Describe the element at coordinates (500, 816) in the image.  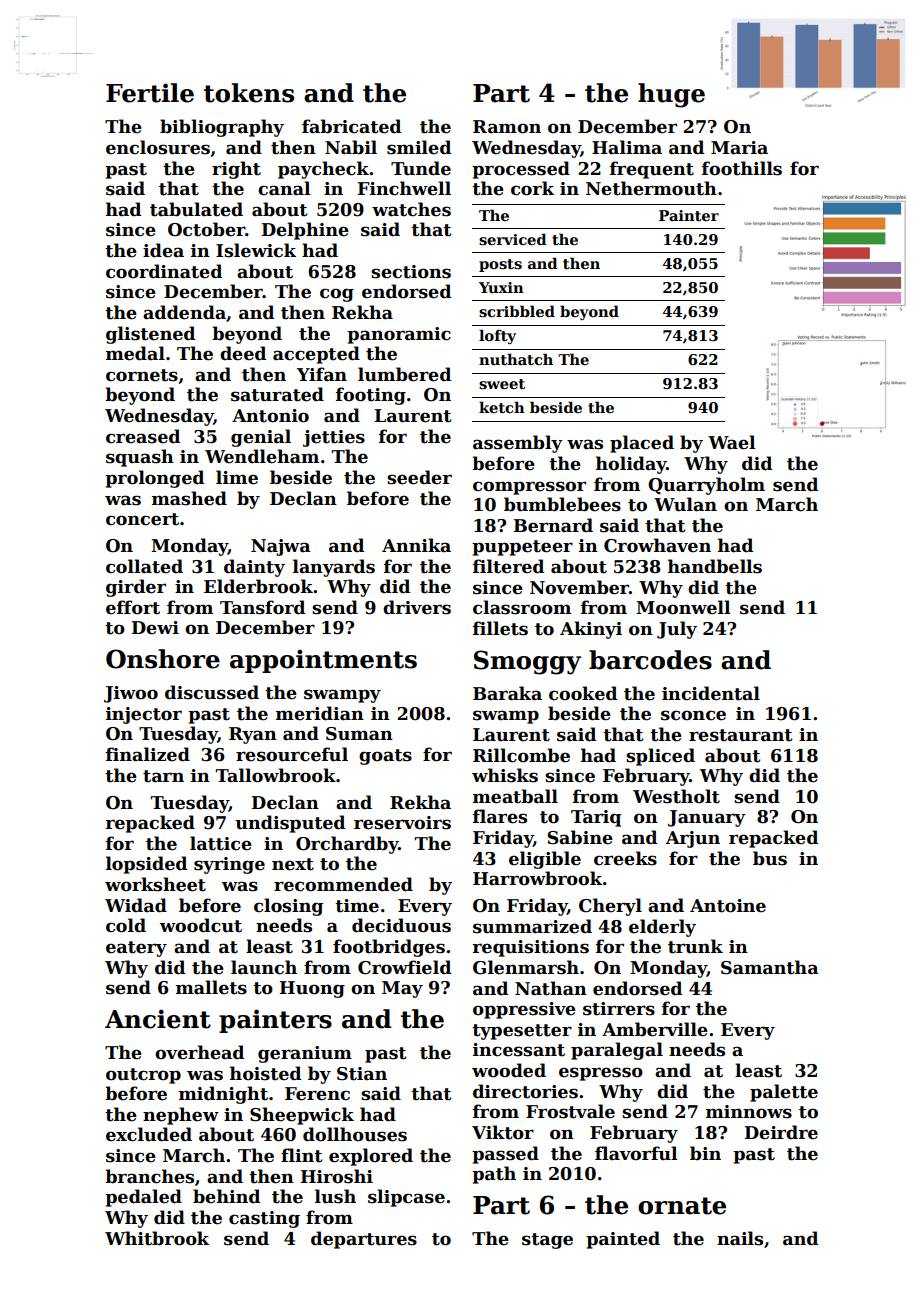
I see `flares` at that location.
